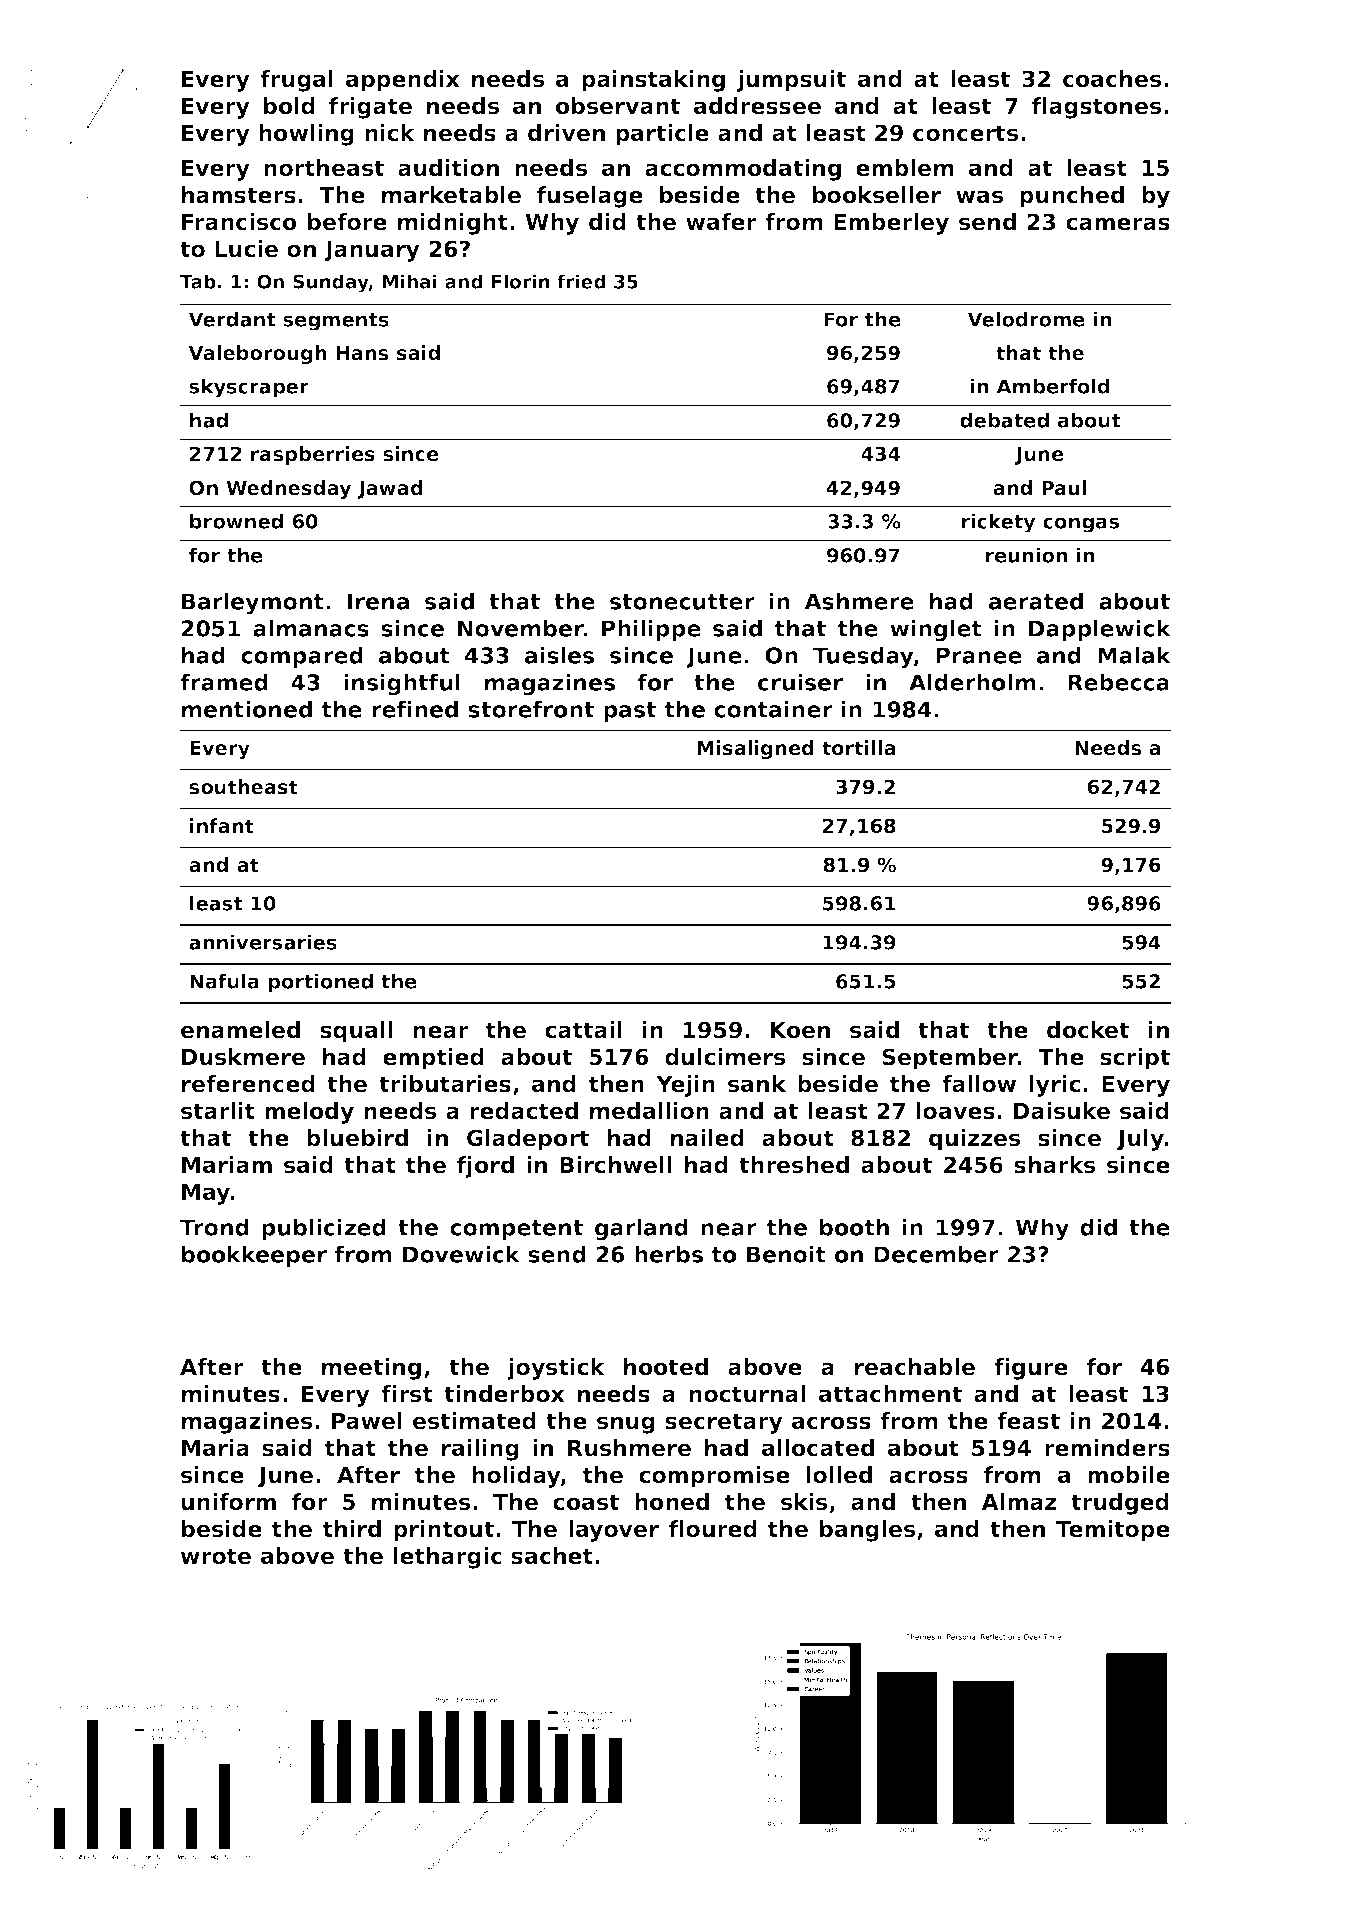  Describe the element at coordinates (216, 1556) in the screenshot. I see `wrote` at that location.
